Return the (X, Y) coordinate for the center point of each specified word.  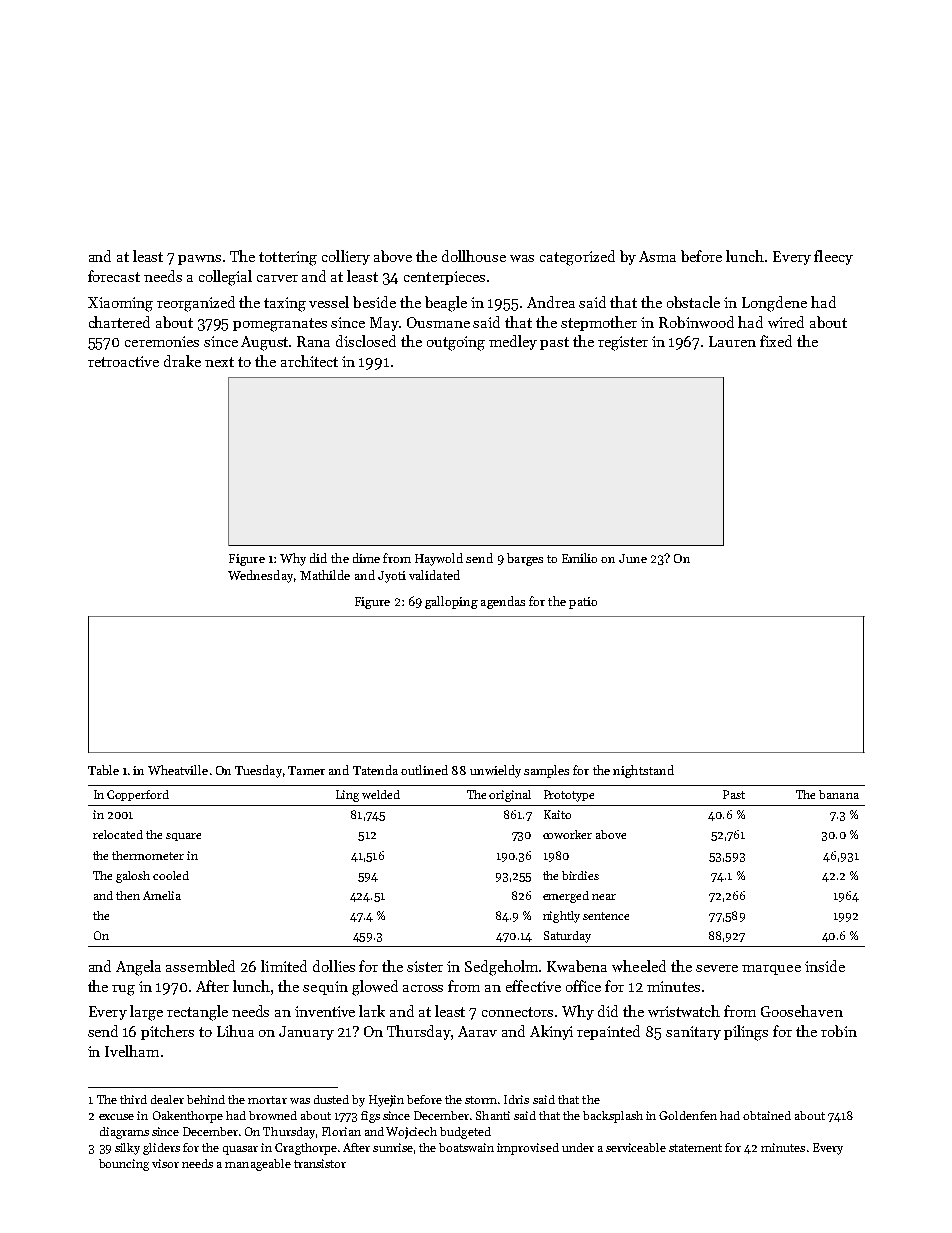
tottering (288, 258)
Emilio (579, 558)
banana (839, 794)
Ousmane (438, 322)
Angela (138, 968)
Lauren (732, 341)
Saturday (567, 937)
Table (103, 770)
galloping (451, 602)
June (633, 558)
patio (583, 603)
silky (127, 1149)
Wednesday (260, 576)
